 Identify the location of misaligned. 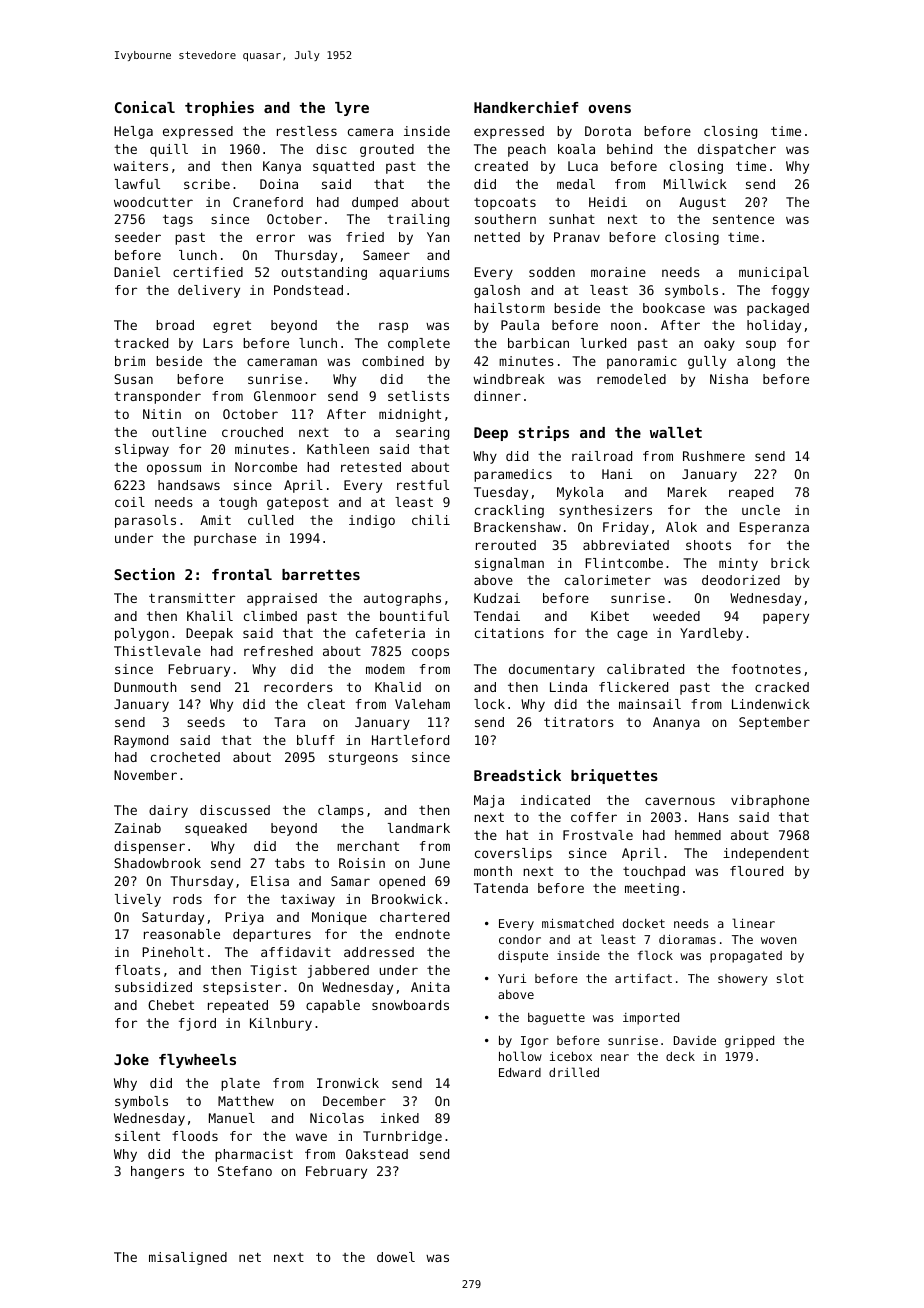
(188, 1258).
